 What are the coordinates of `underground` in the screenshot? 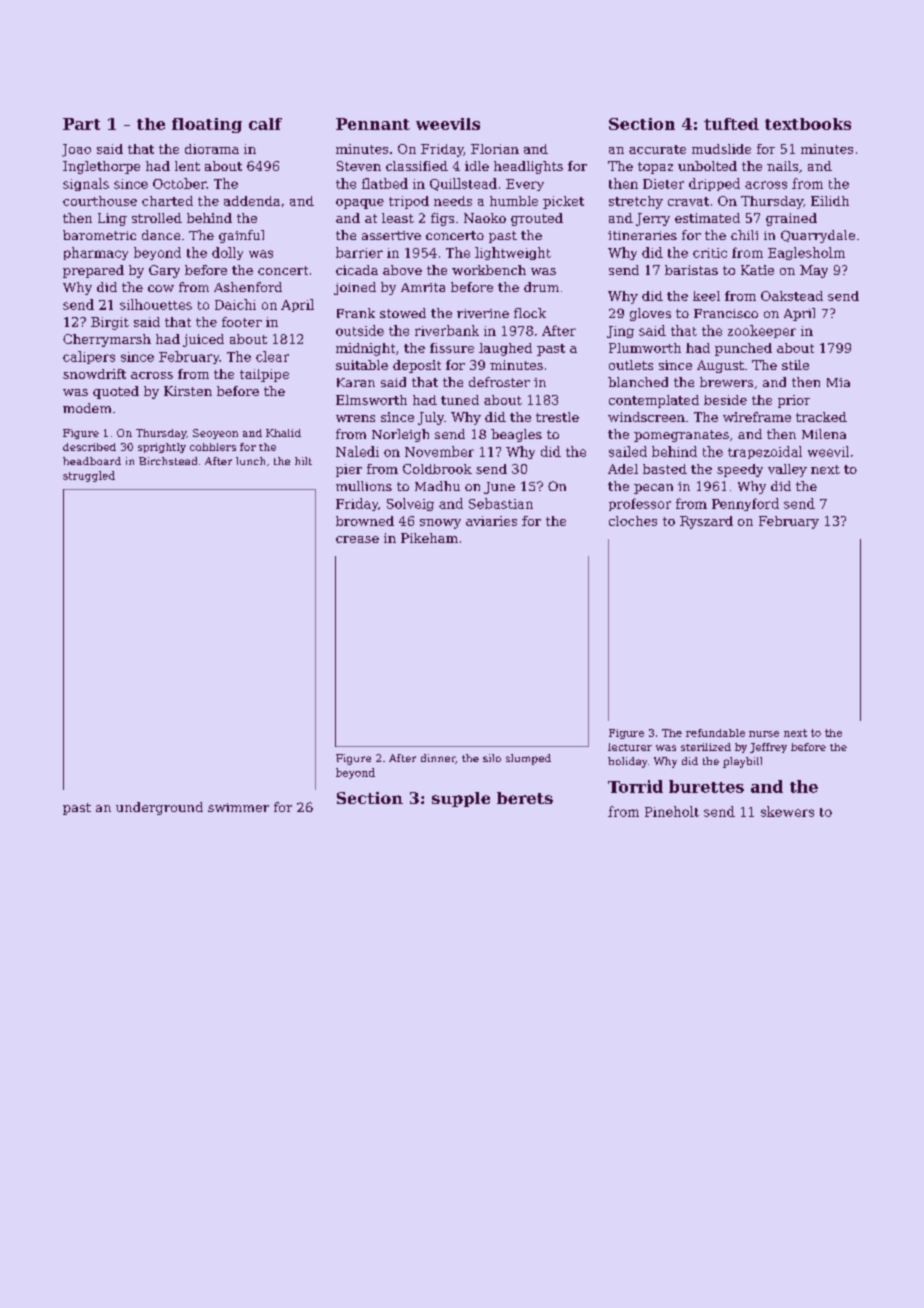 It's located at (159, 808).
